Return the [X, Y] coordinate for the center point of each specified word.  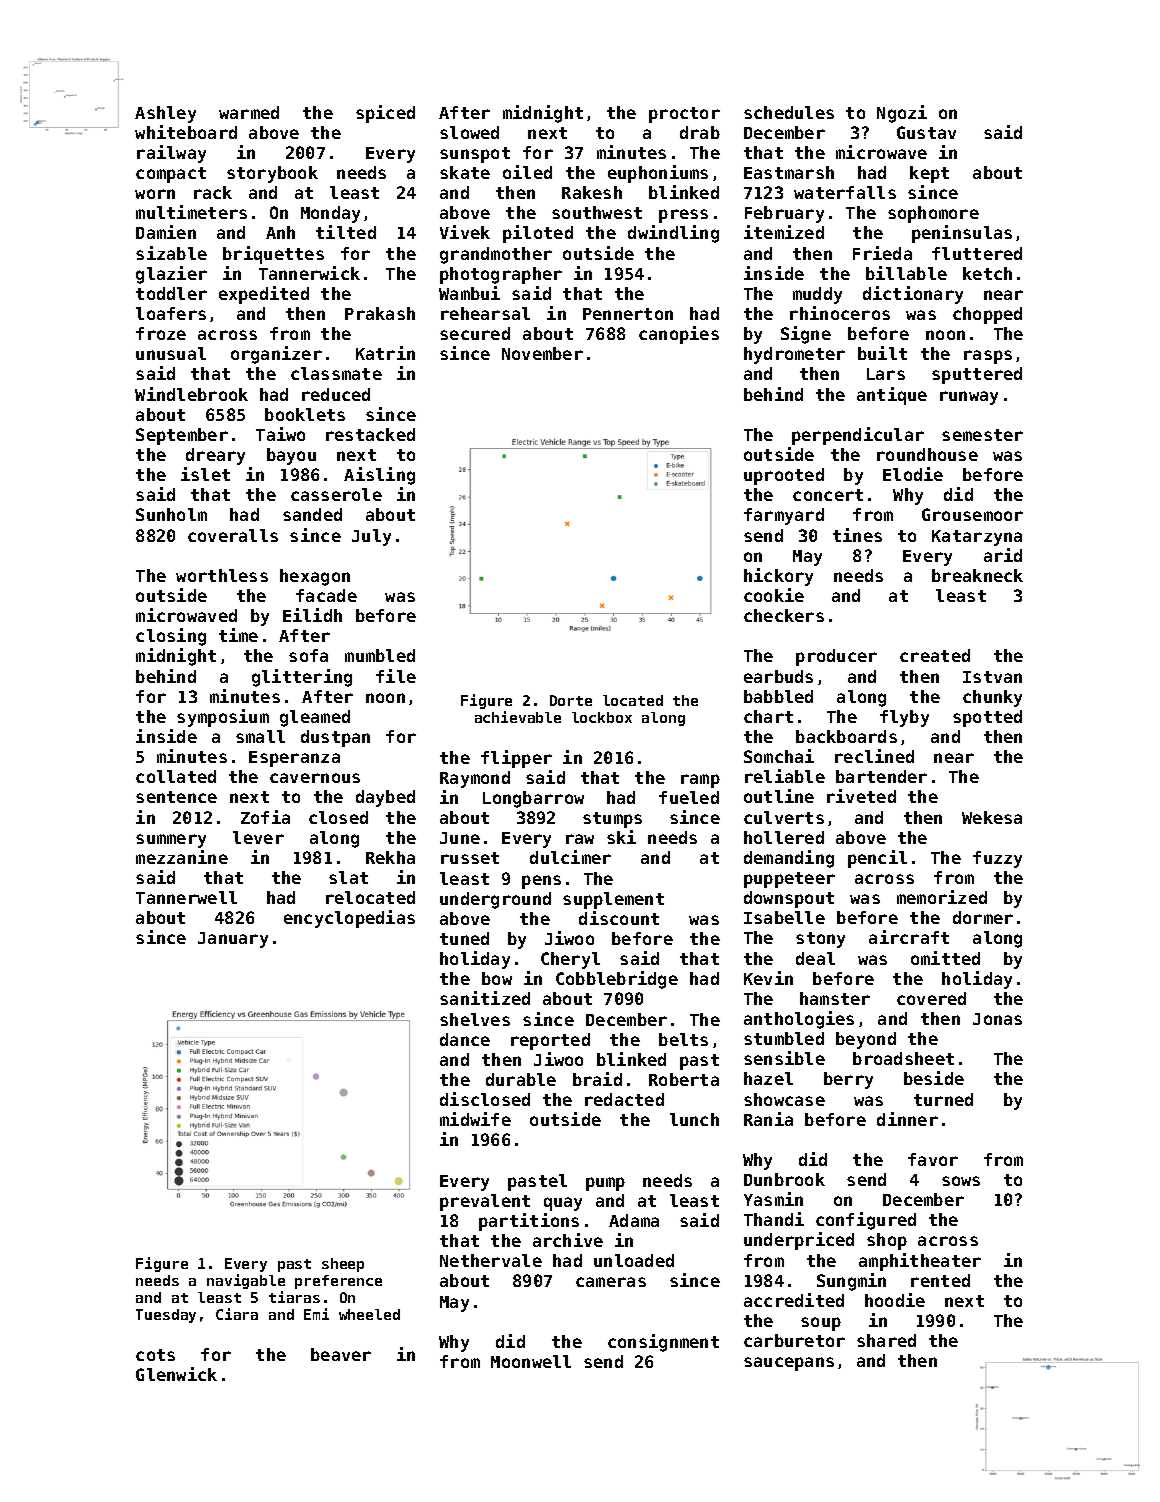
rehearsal [485, 313]
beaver [341, 1354]
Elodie [913, 474]
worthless [222, 575]
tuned [464, 938]
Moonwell [531, 1361]
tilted [346, 232]
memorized [942, 897]
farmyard [784, 516]
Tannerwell [186, 897]
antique [892, 396]
